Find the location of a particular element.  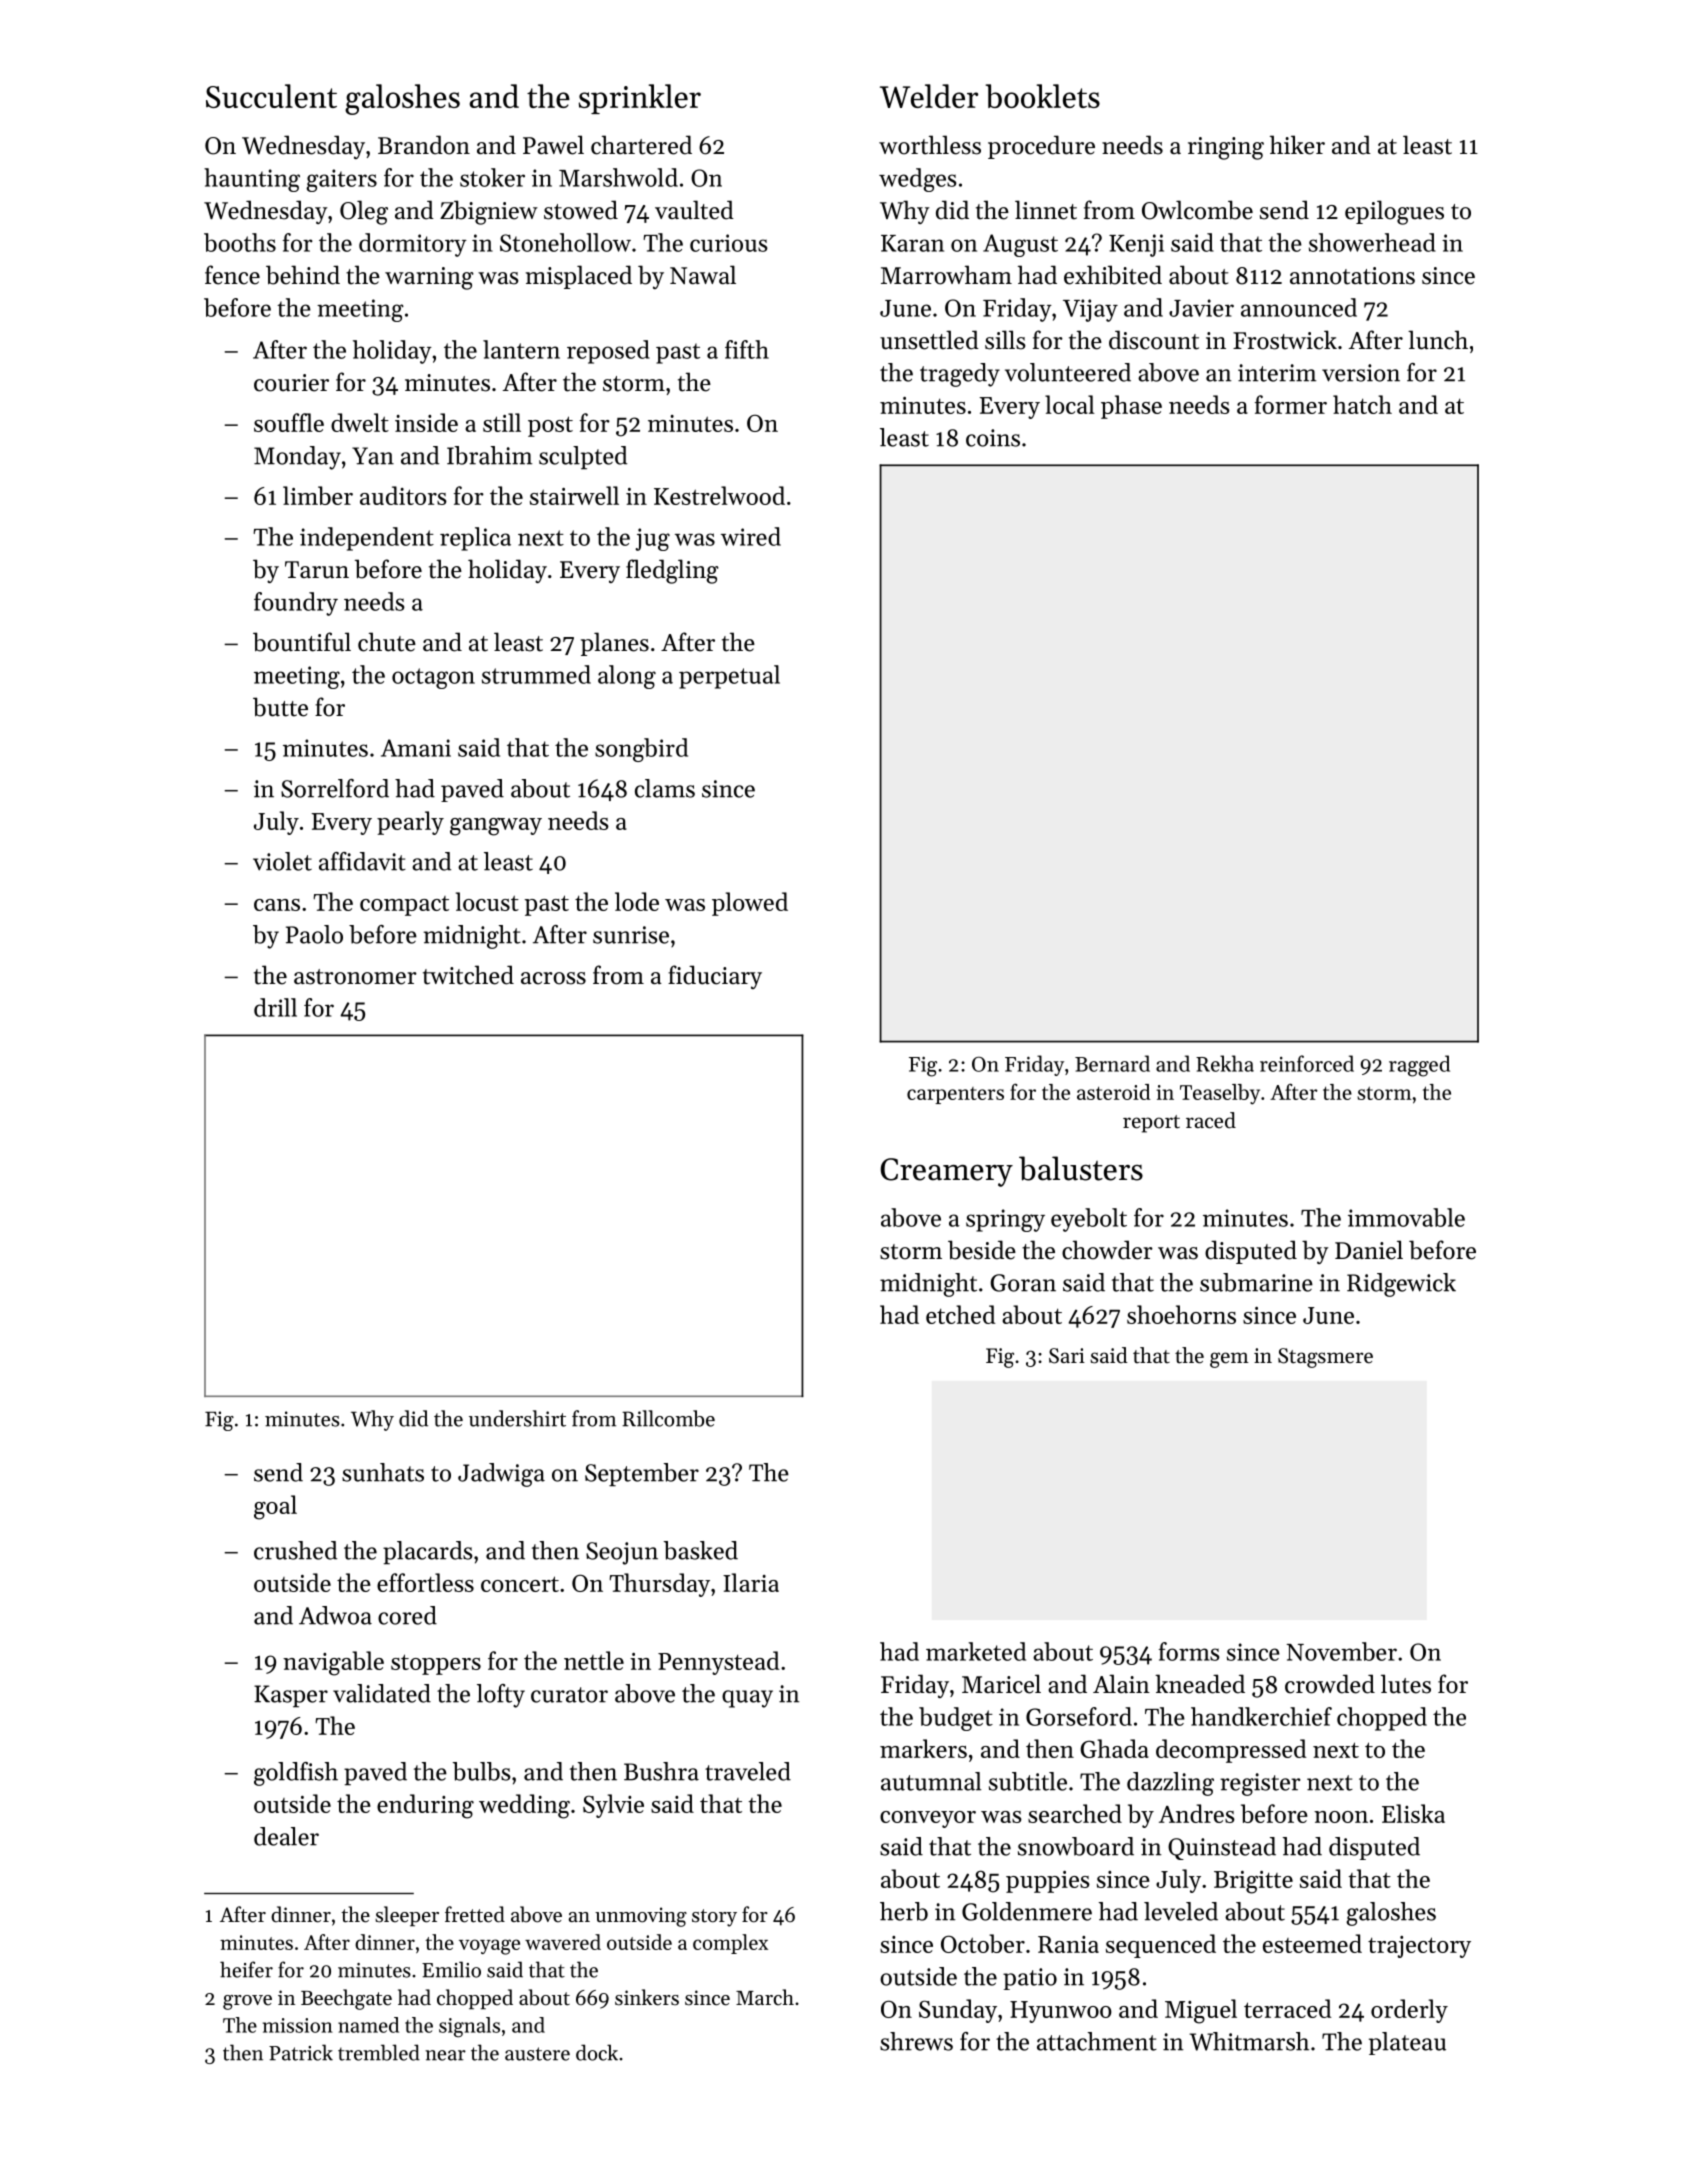

Brandon is located at coordinates (424, 145).
